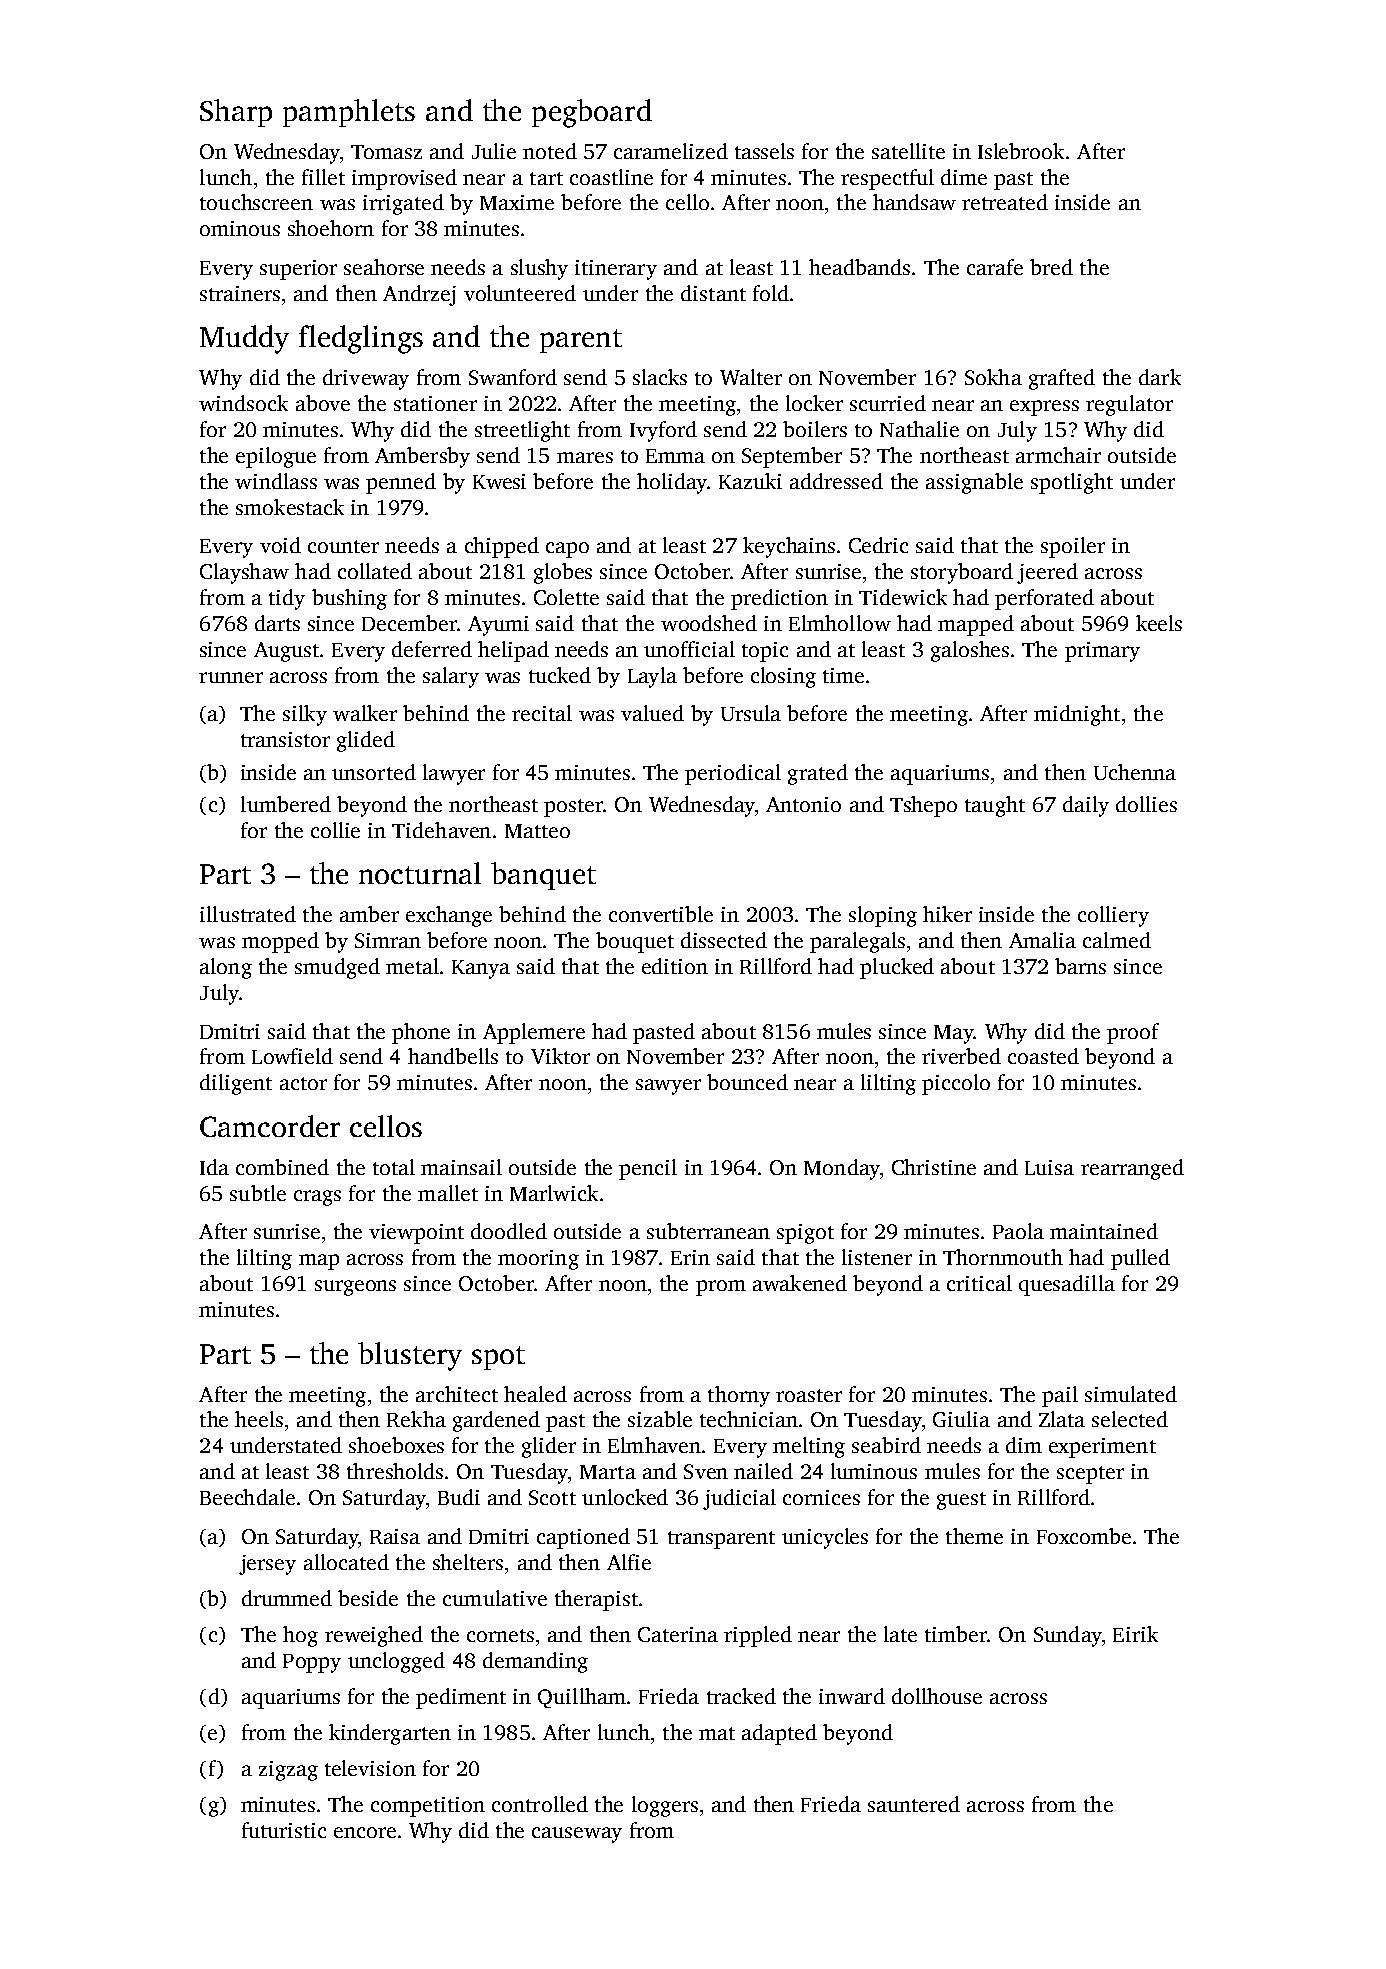 This document has width=1386, height=1969. Describe the element at coordinates (765, 652) in the document. I see `topic` at that location.
